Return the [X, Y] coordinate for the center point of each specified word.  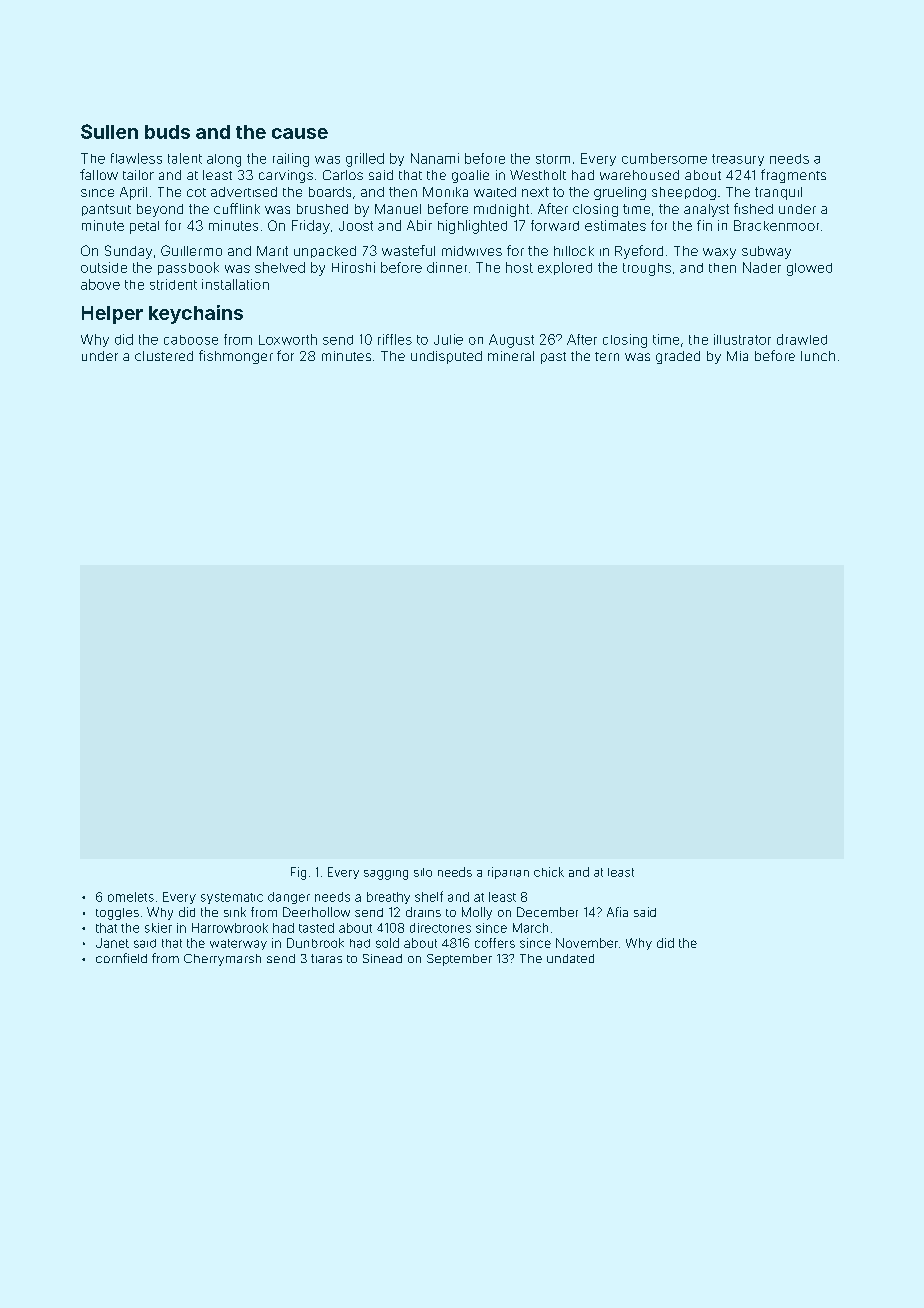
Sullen [109, 131]
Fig [298, 873]
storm [553, 159]
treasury [738, 160]
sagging [386, 875]
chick [549, 872]
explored [565, 268]
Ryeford [639, 252]
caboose [191, 340]
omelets [131, 897]
